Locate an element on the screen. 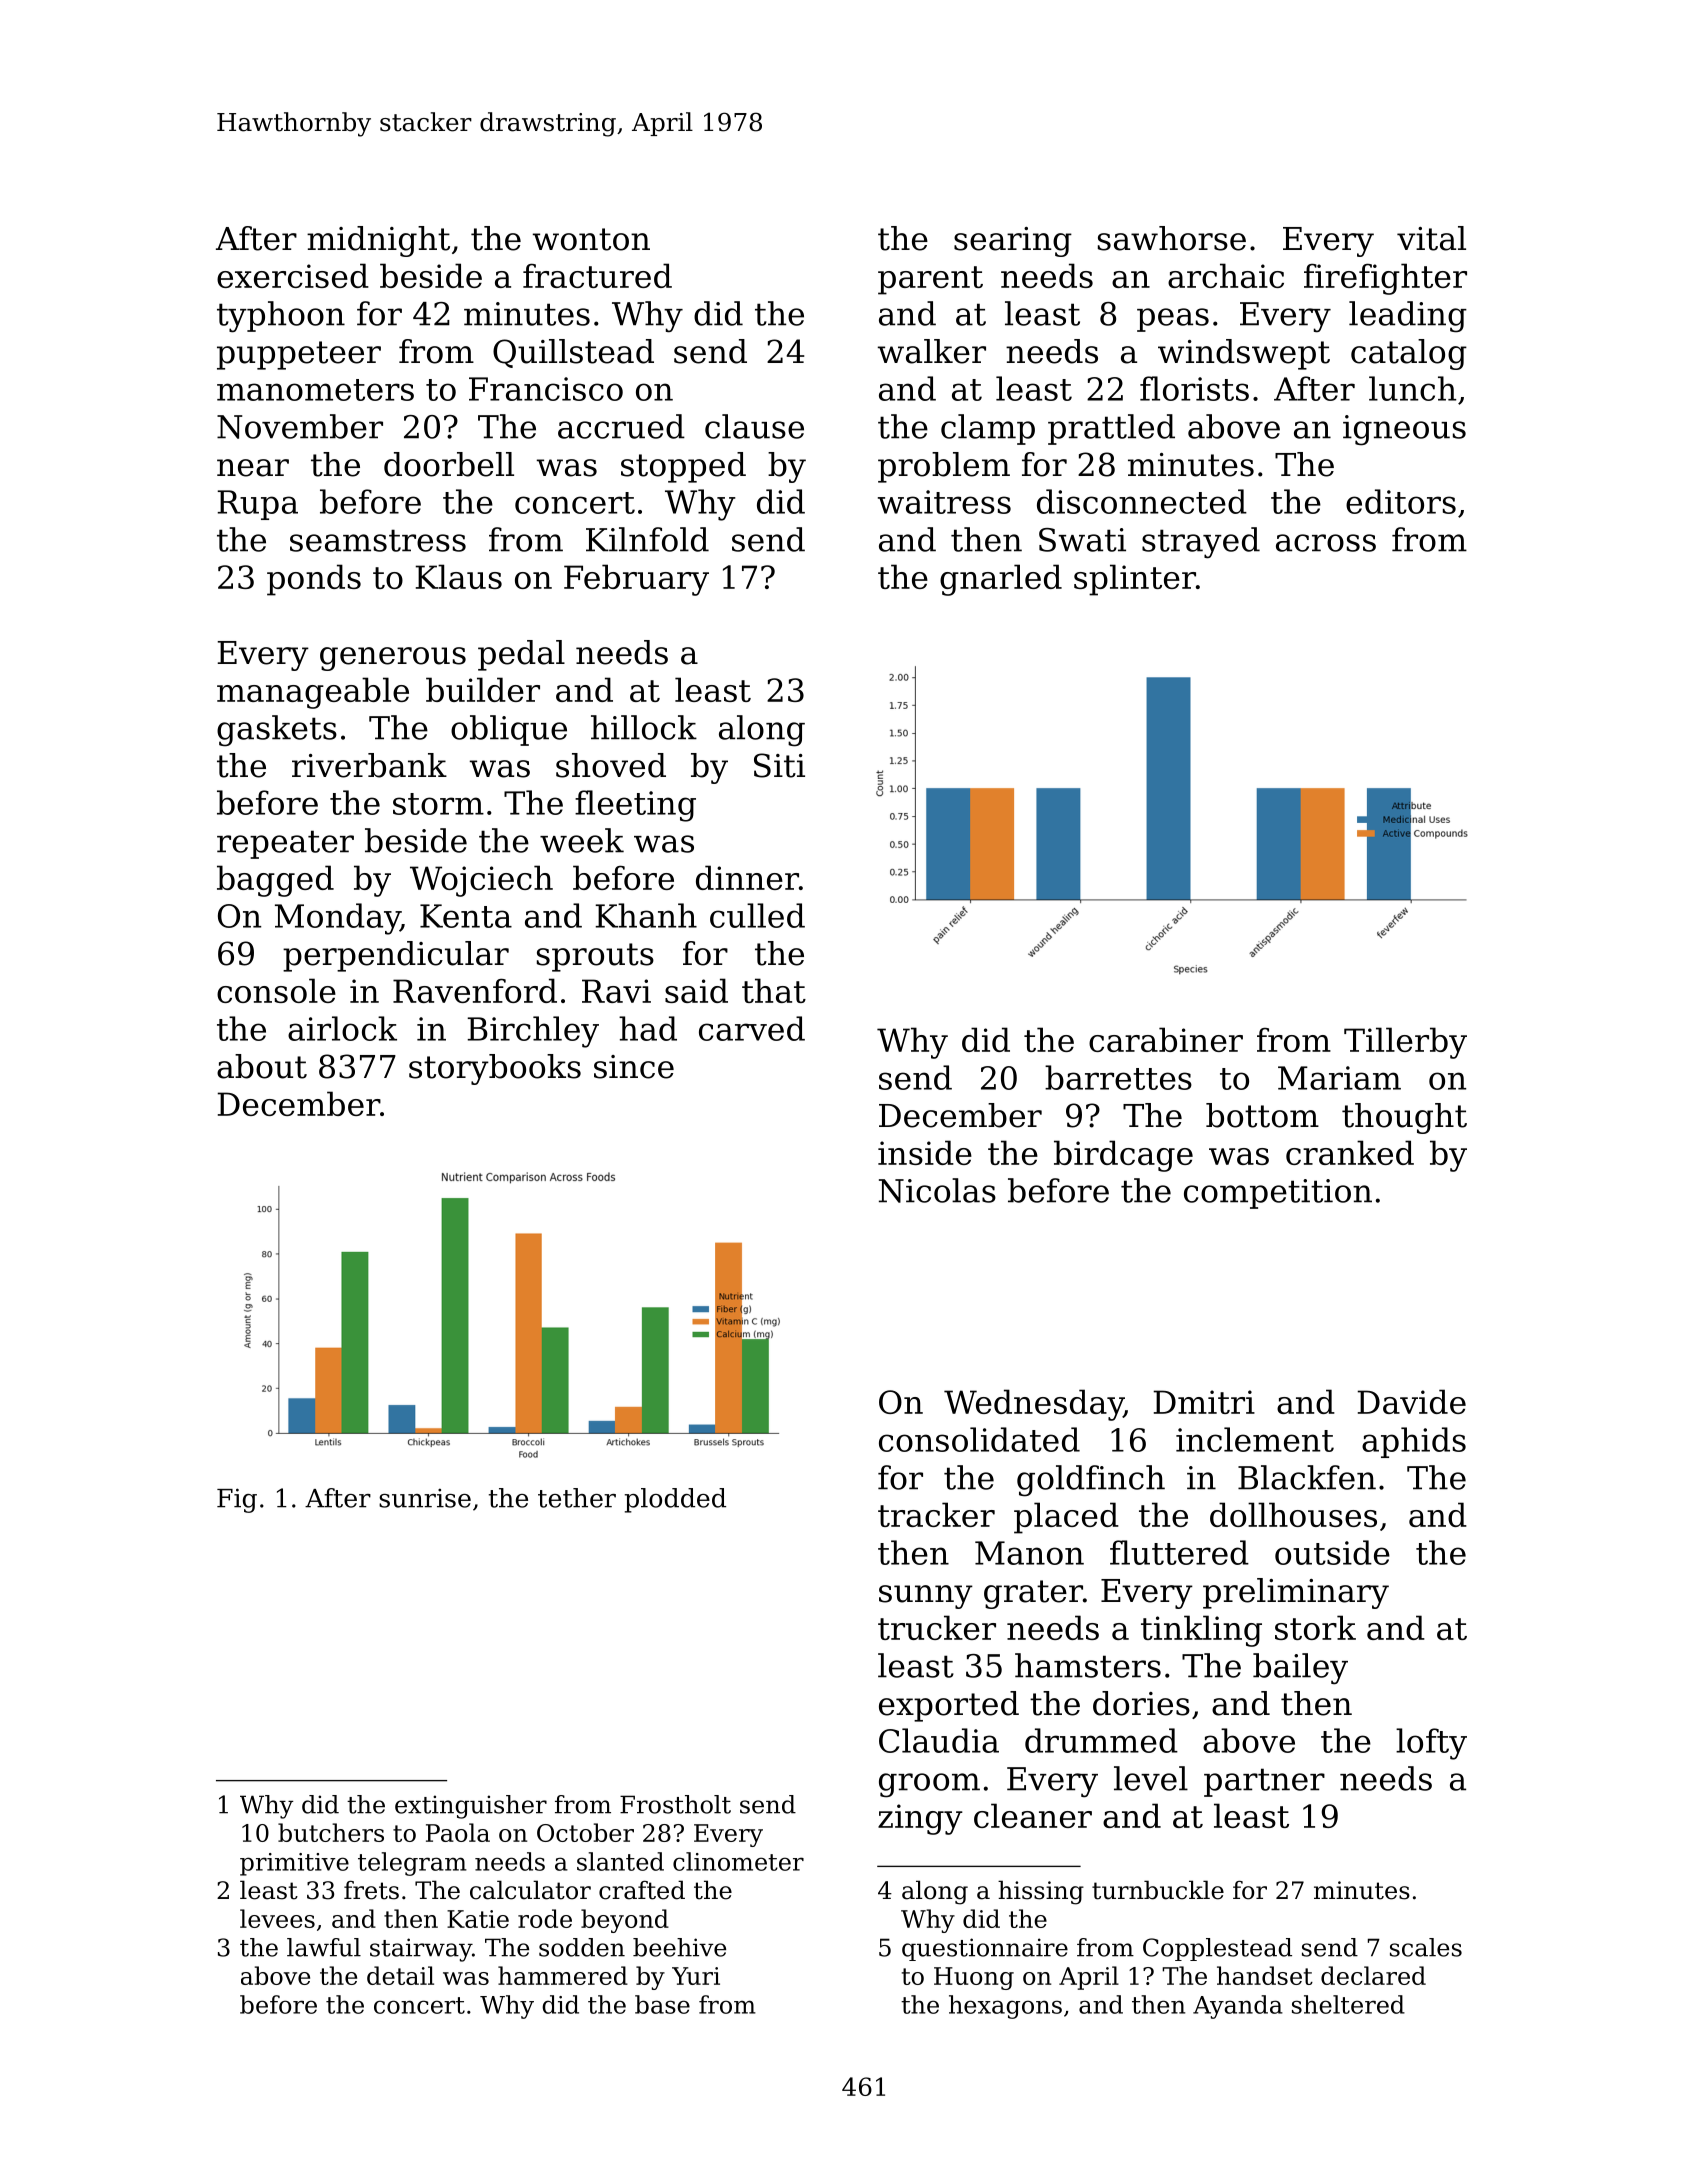  plodded is located at coordinates (675, 1500).
